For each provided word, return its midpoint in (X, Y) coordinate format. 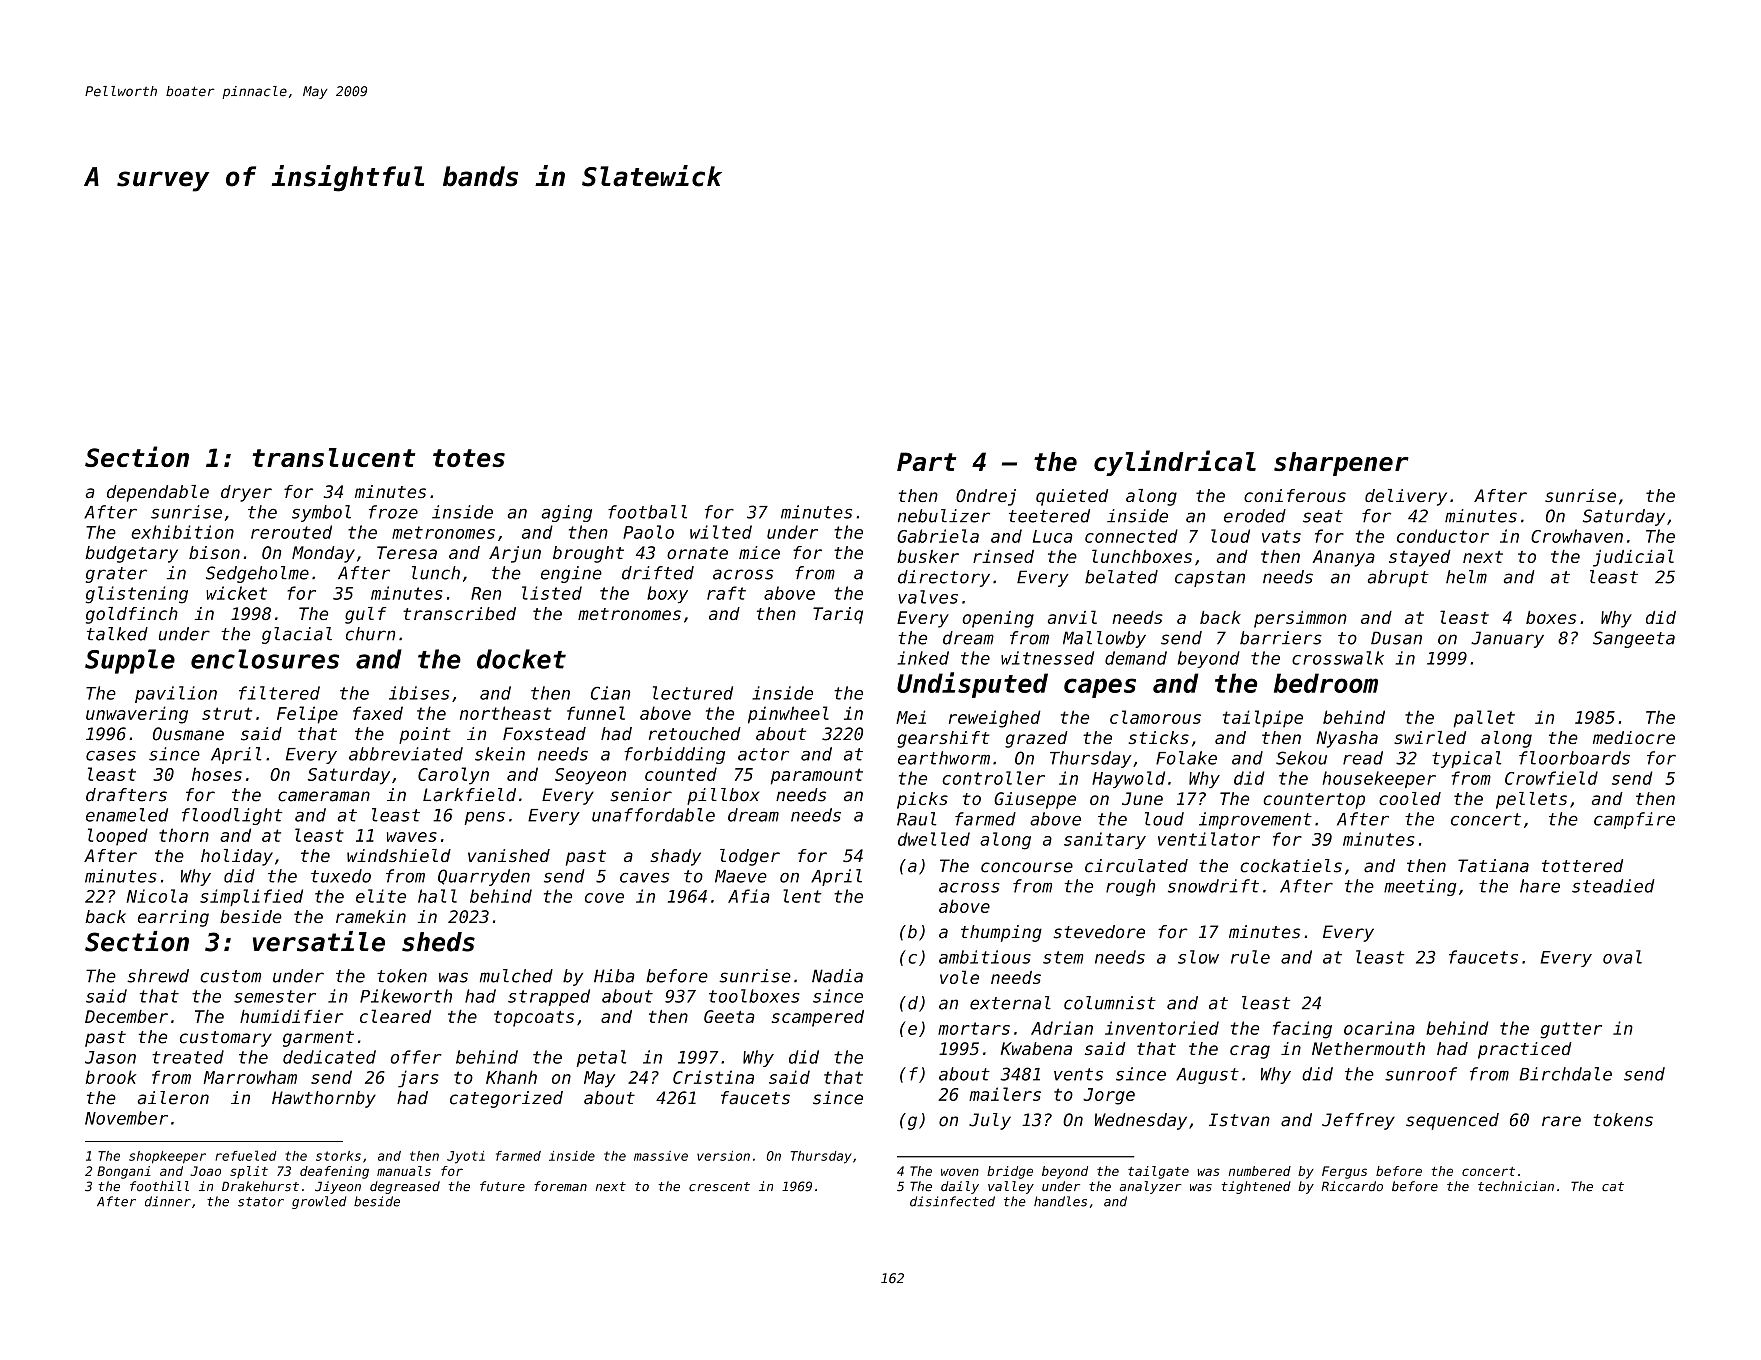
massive (661, 1156)
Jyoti (466, 1157)
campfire (1634, 820)
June (1142, 798)
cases (111, 755)
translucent (333, 457)
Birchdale (1565, 1074)
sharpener (1341, 464)
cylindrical (1175, 463)
